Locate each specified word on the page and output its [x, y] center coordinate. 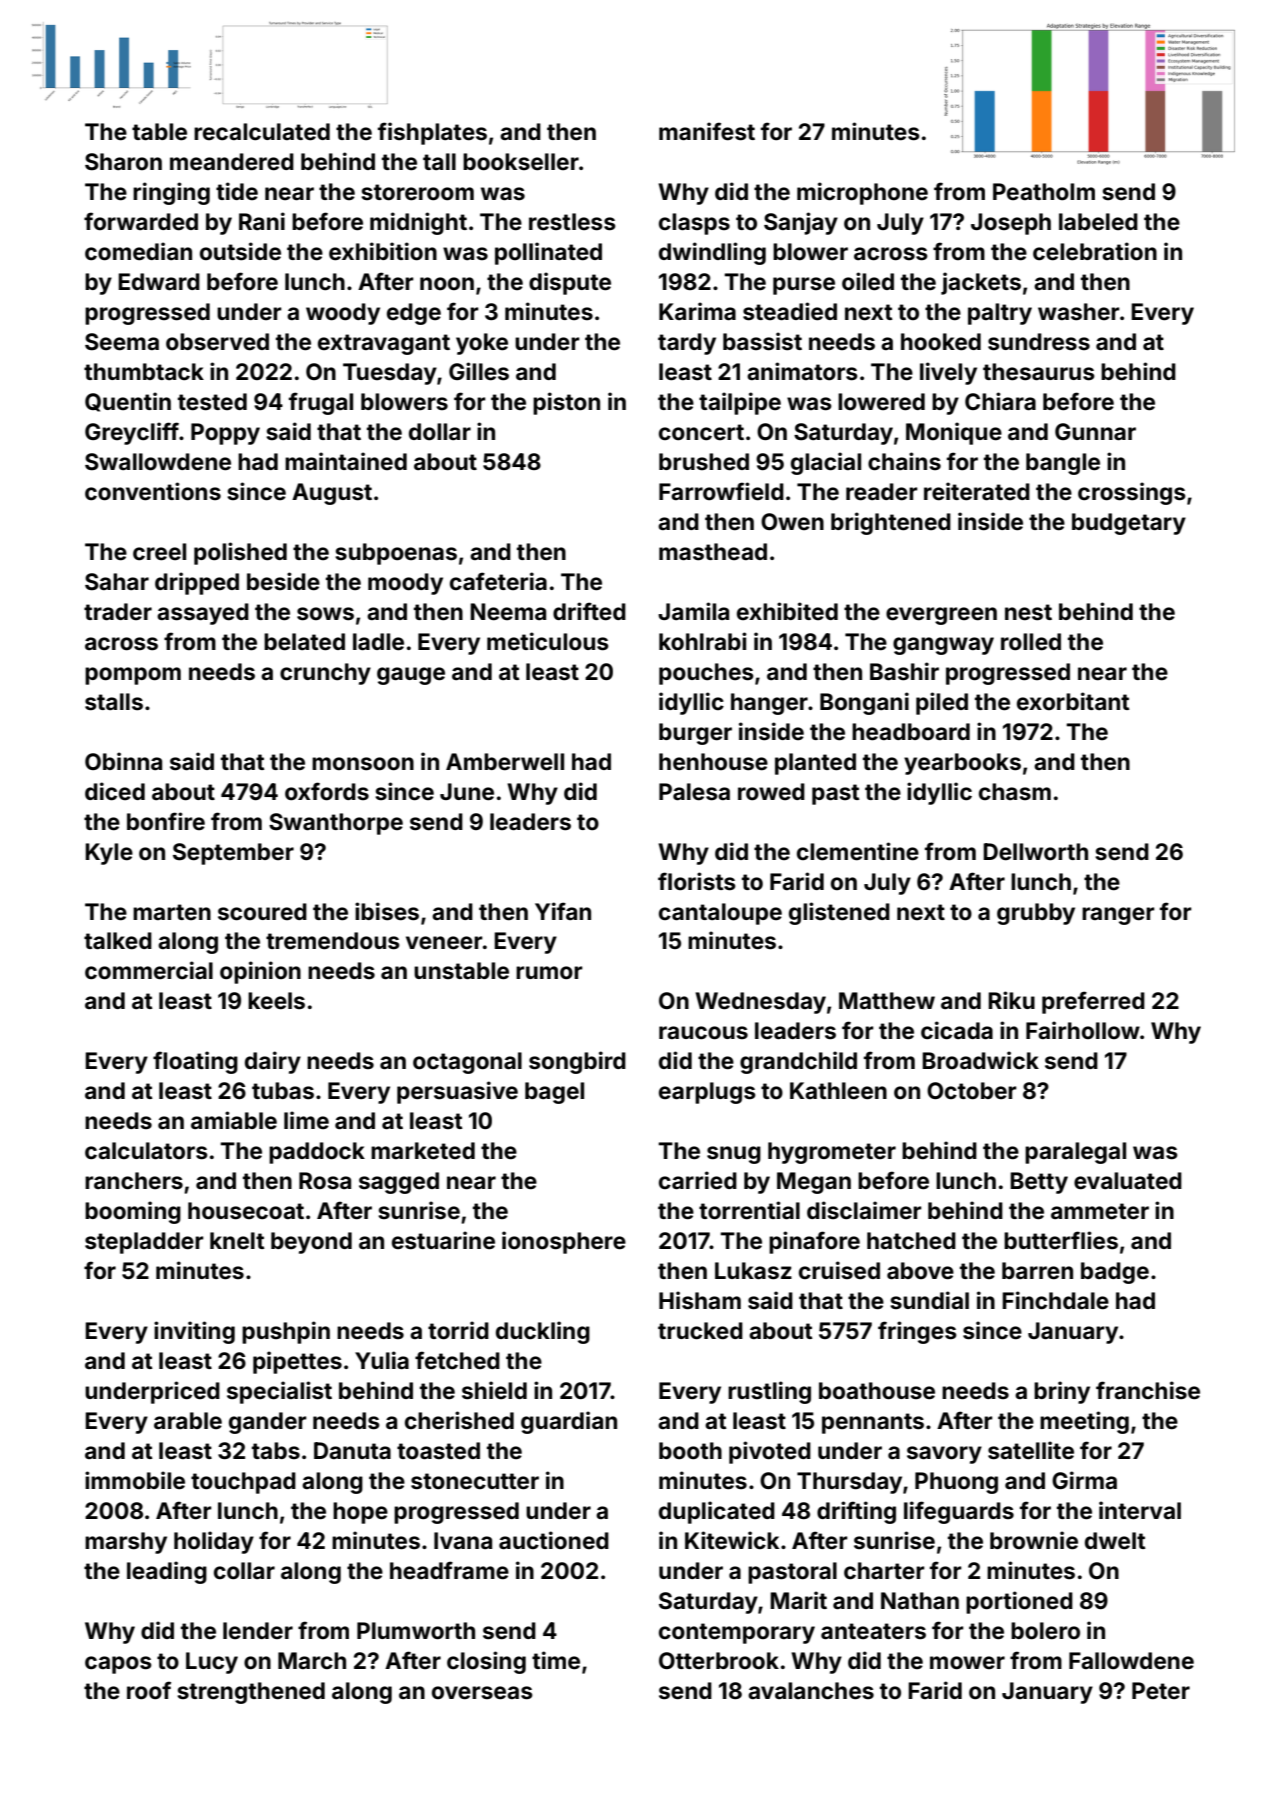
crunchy [325, 674]
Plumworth [416, 1631]
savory [944, 1455]
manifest [707, 131]
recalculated [262, 132]
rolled [1031, 642]
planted [815, 764]
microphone [862, 193]
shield [494, 1390]
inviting [194, 1332]
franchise [1148, 1390]
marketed [423, 1151]
